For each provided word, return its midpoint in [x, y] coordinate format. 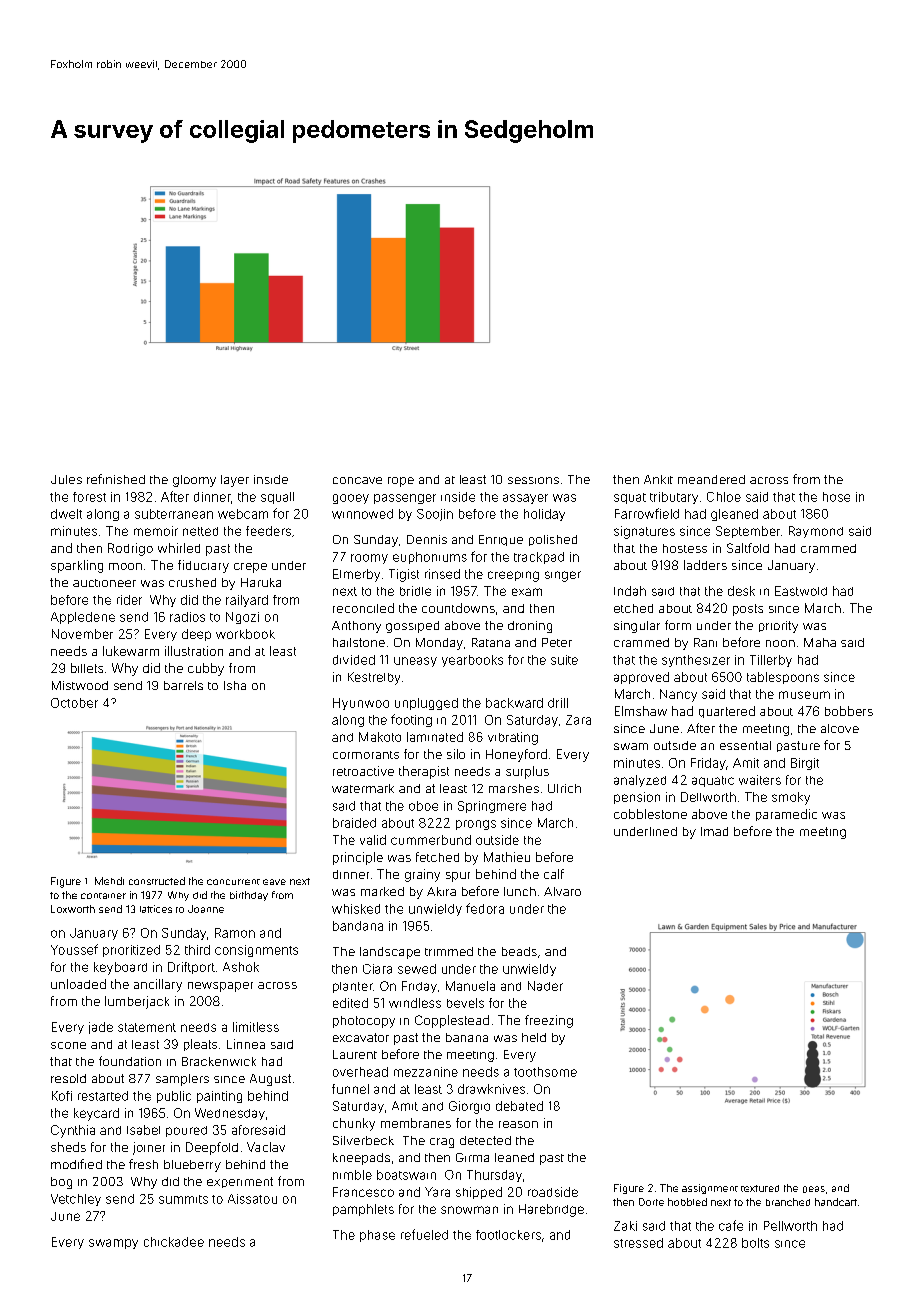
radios [187, 617]
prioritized [131, 951]
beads [519, 951]
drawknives [491, 1089]
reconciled [363, 608]
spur [458, 877]
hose [836, 497]
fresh [143, 1164]
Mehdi [109, 881]
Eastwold [801, 591]
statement [147, 1027]
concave [357, 480]
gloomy [194, 481]
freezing [549, 1021]
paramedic [786, 815]
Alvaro [562, 891]
